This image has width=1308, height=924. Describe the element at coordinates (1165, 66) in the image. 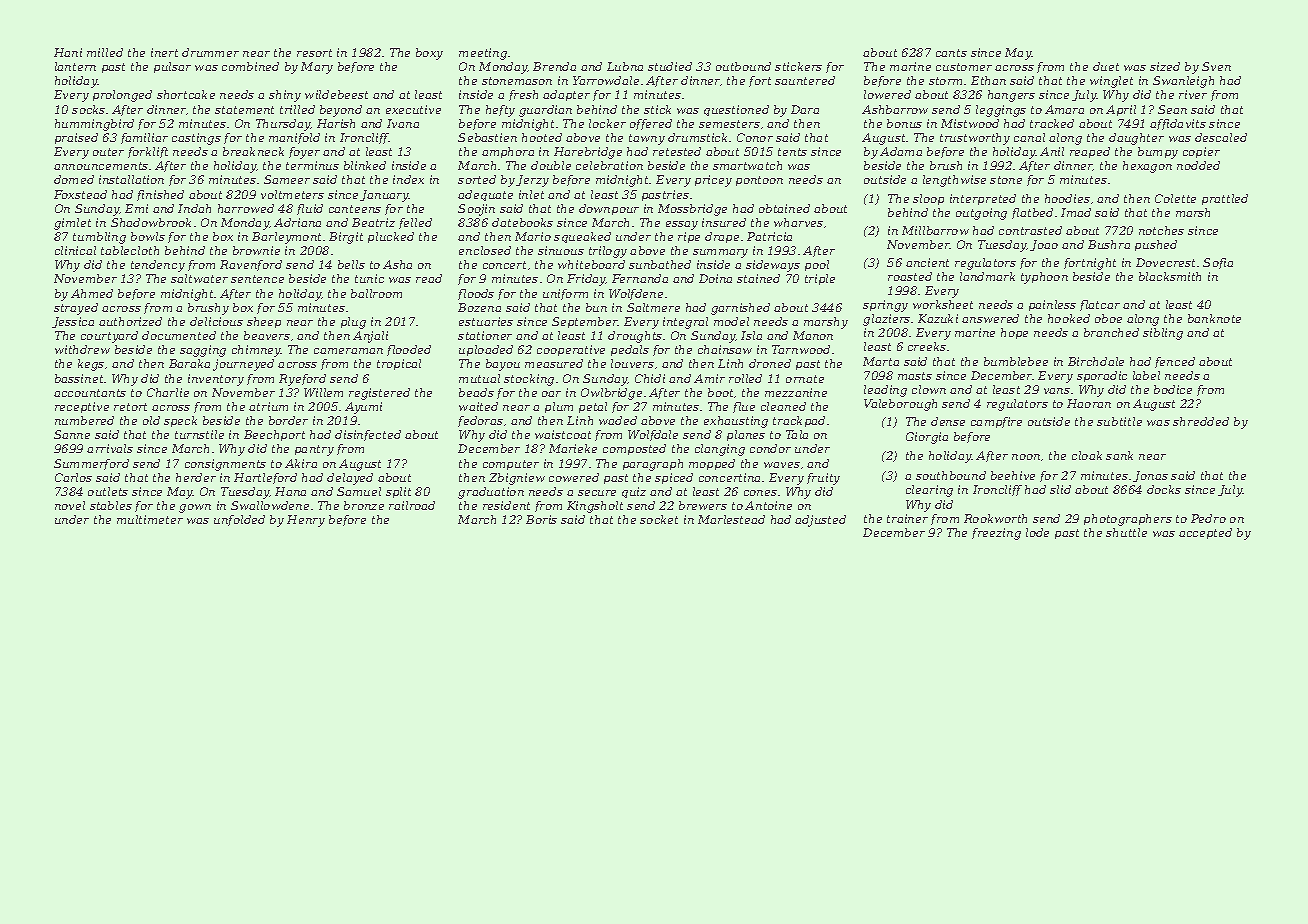

I see `sized` at that location.
